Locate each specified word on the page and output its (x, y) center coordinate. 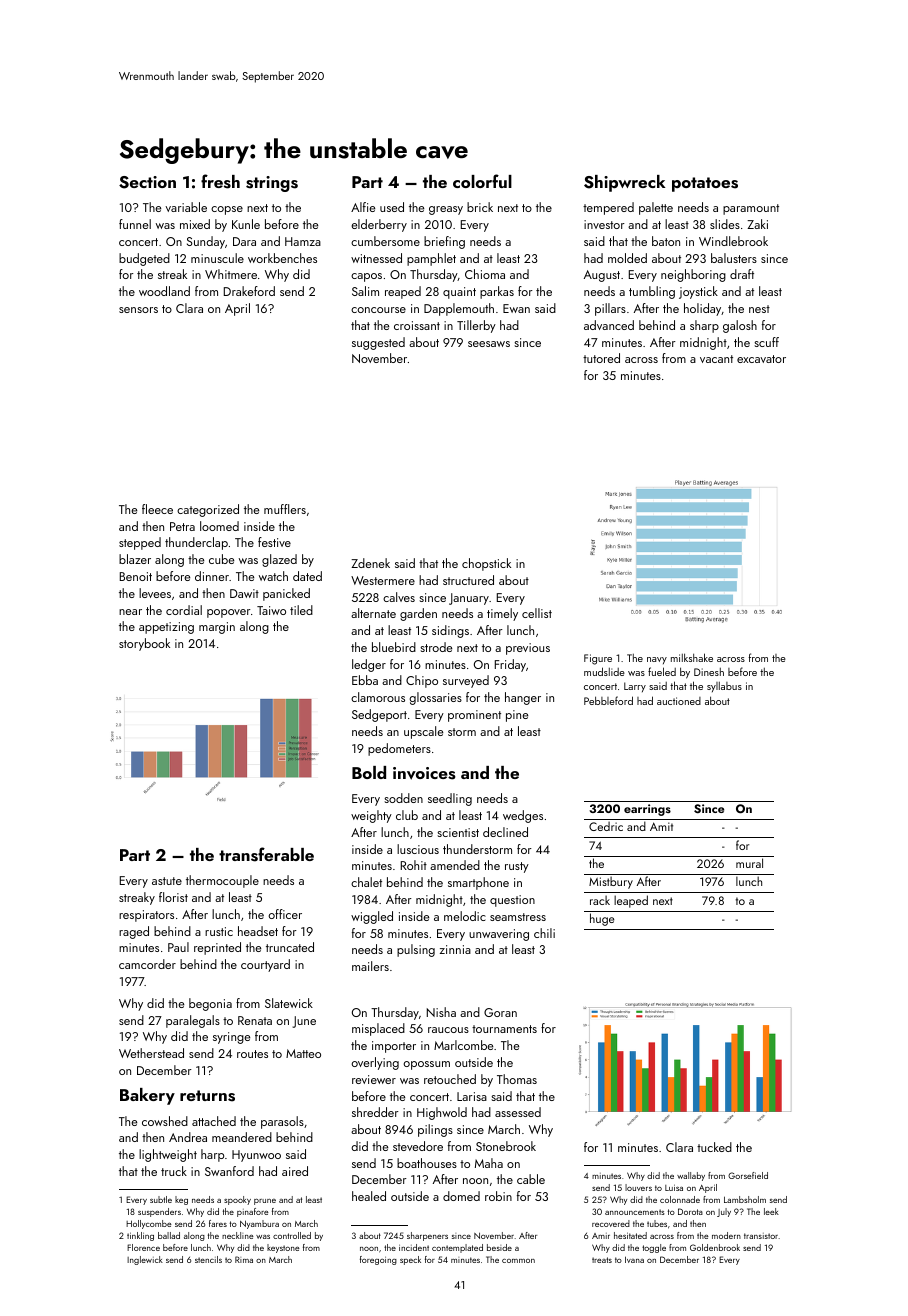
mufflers (285, 509)
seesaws (489, 344)
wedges (523, 816)
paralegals (193, 1021)
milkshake (692, 657)
